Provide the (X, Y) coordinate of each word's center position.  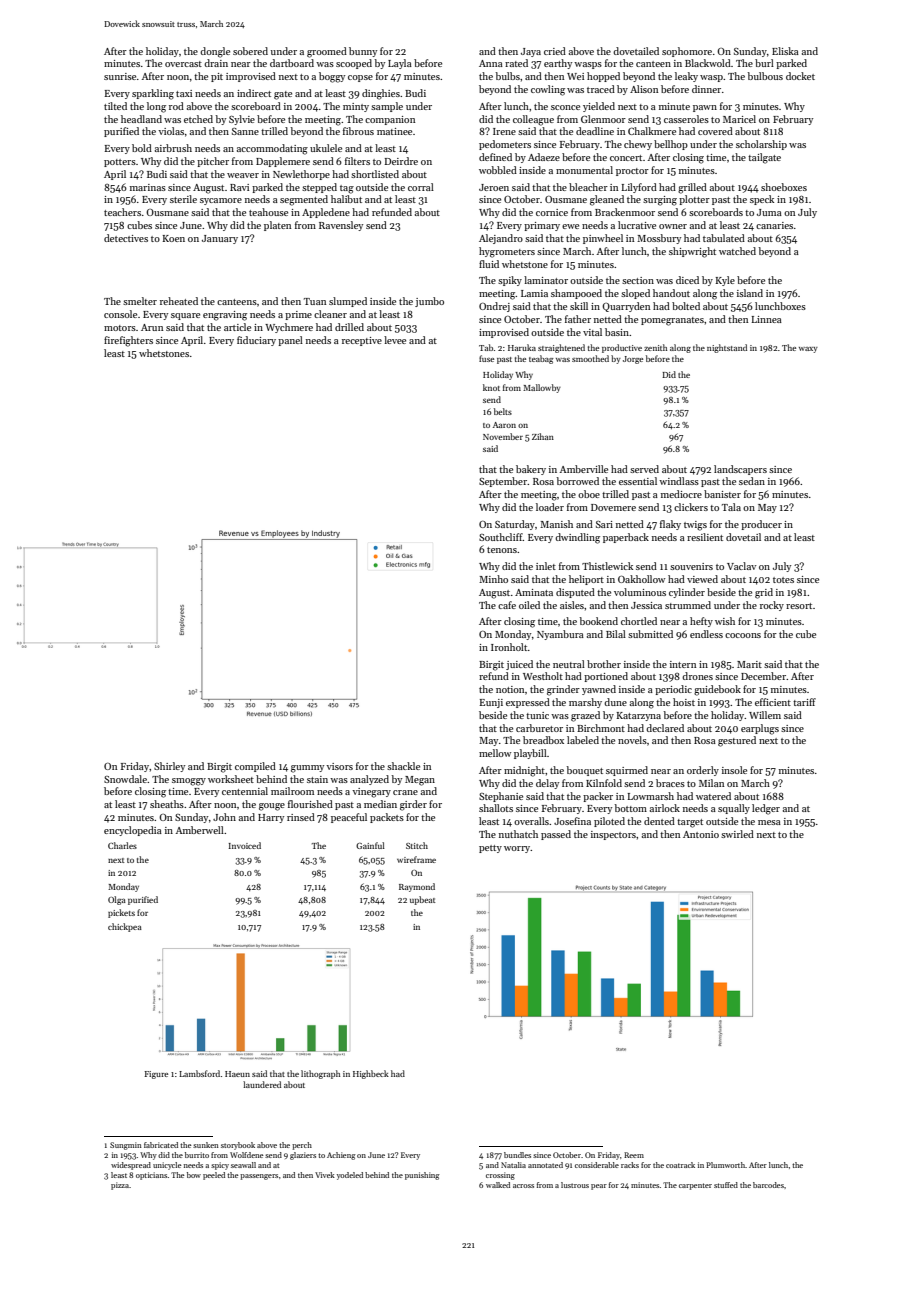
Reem (634, 1155)
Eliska (785, 51)
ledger (766, 809)
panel (290, 341)
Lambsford (199, 1073)
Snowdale (125, 779)
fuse (486, 358)
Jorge (633, 360)
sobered (250, 51)
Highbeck (371, 1074)
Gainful (370, 845)
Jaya (531, 52)
